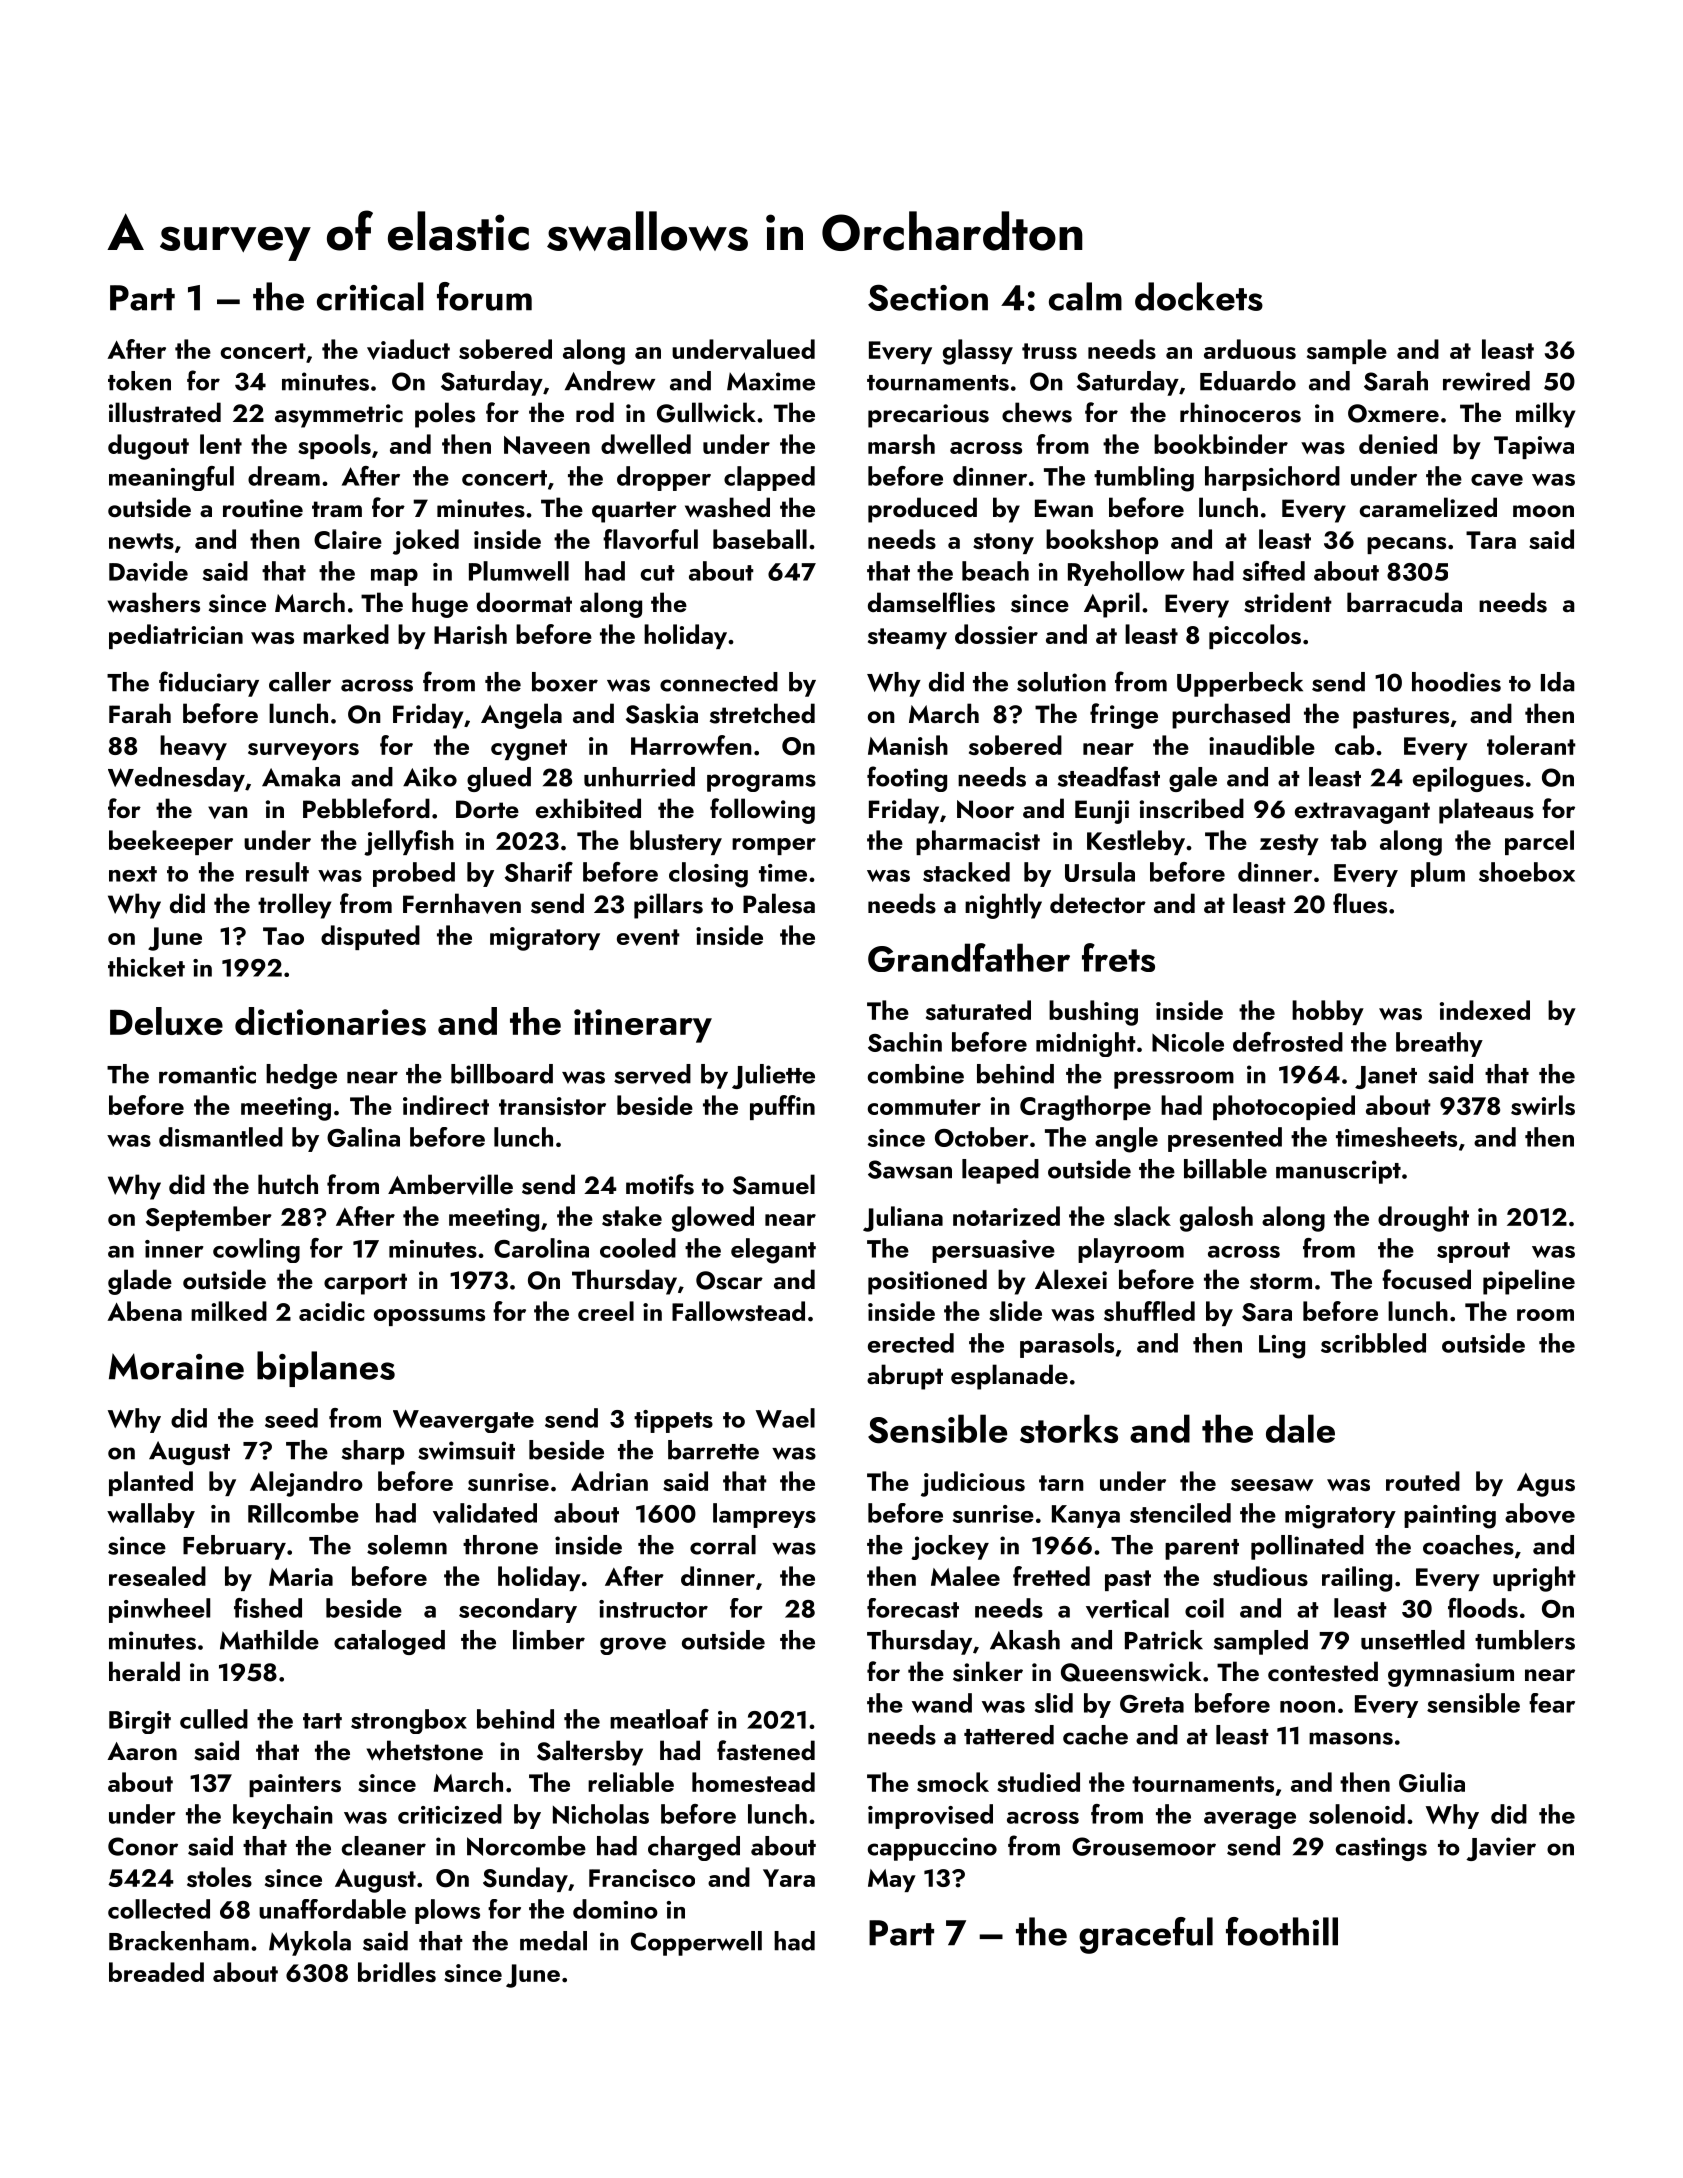 The width and height of the screenshot is (1683, 2178). What do you see at coordinates (1199, 296) in the screenshot?
I see `dockets` at bounding box center [1199, 296].
